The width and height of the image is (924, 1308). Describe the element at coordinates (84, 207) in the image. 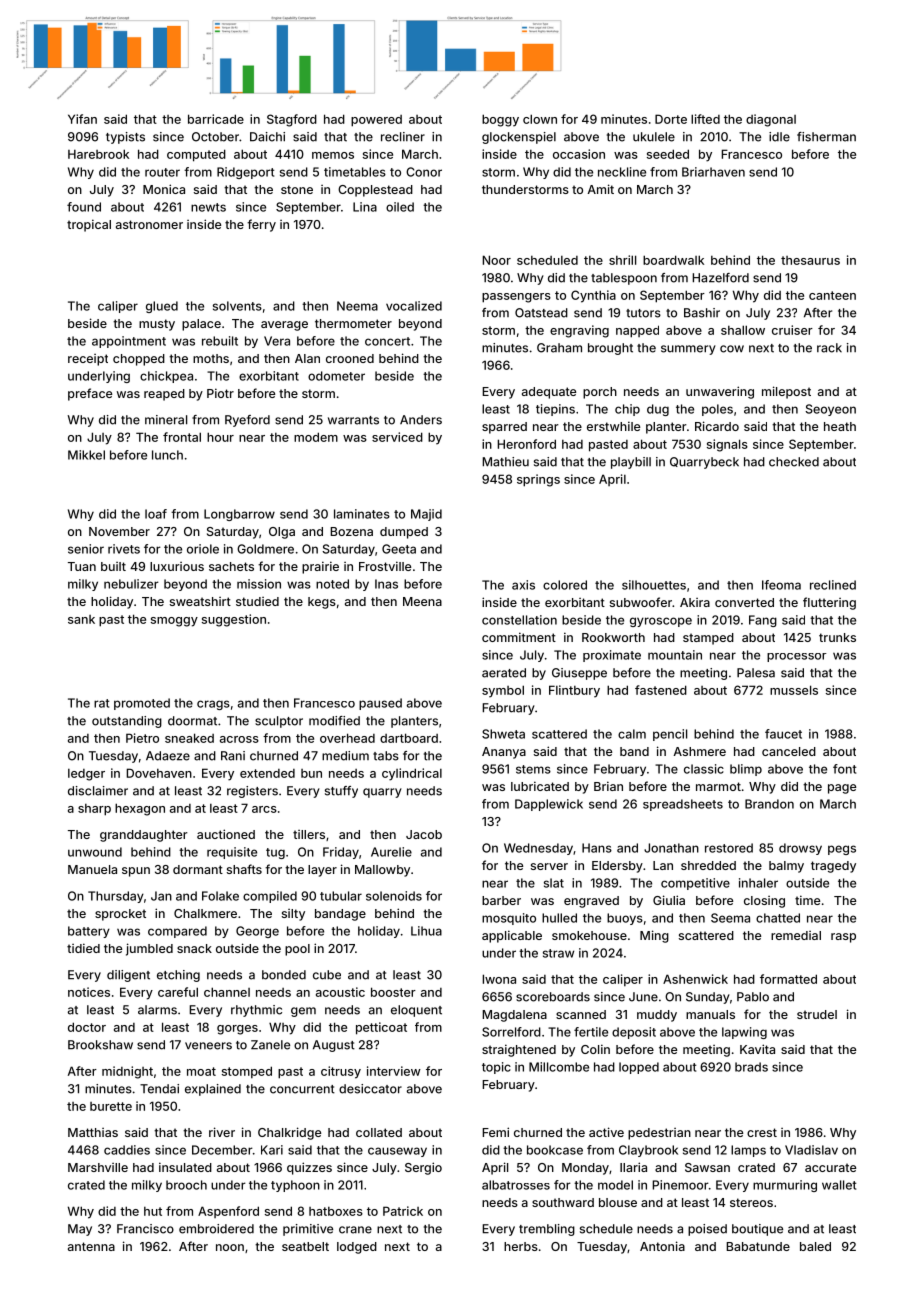

I see `found` at that location.
